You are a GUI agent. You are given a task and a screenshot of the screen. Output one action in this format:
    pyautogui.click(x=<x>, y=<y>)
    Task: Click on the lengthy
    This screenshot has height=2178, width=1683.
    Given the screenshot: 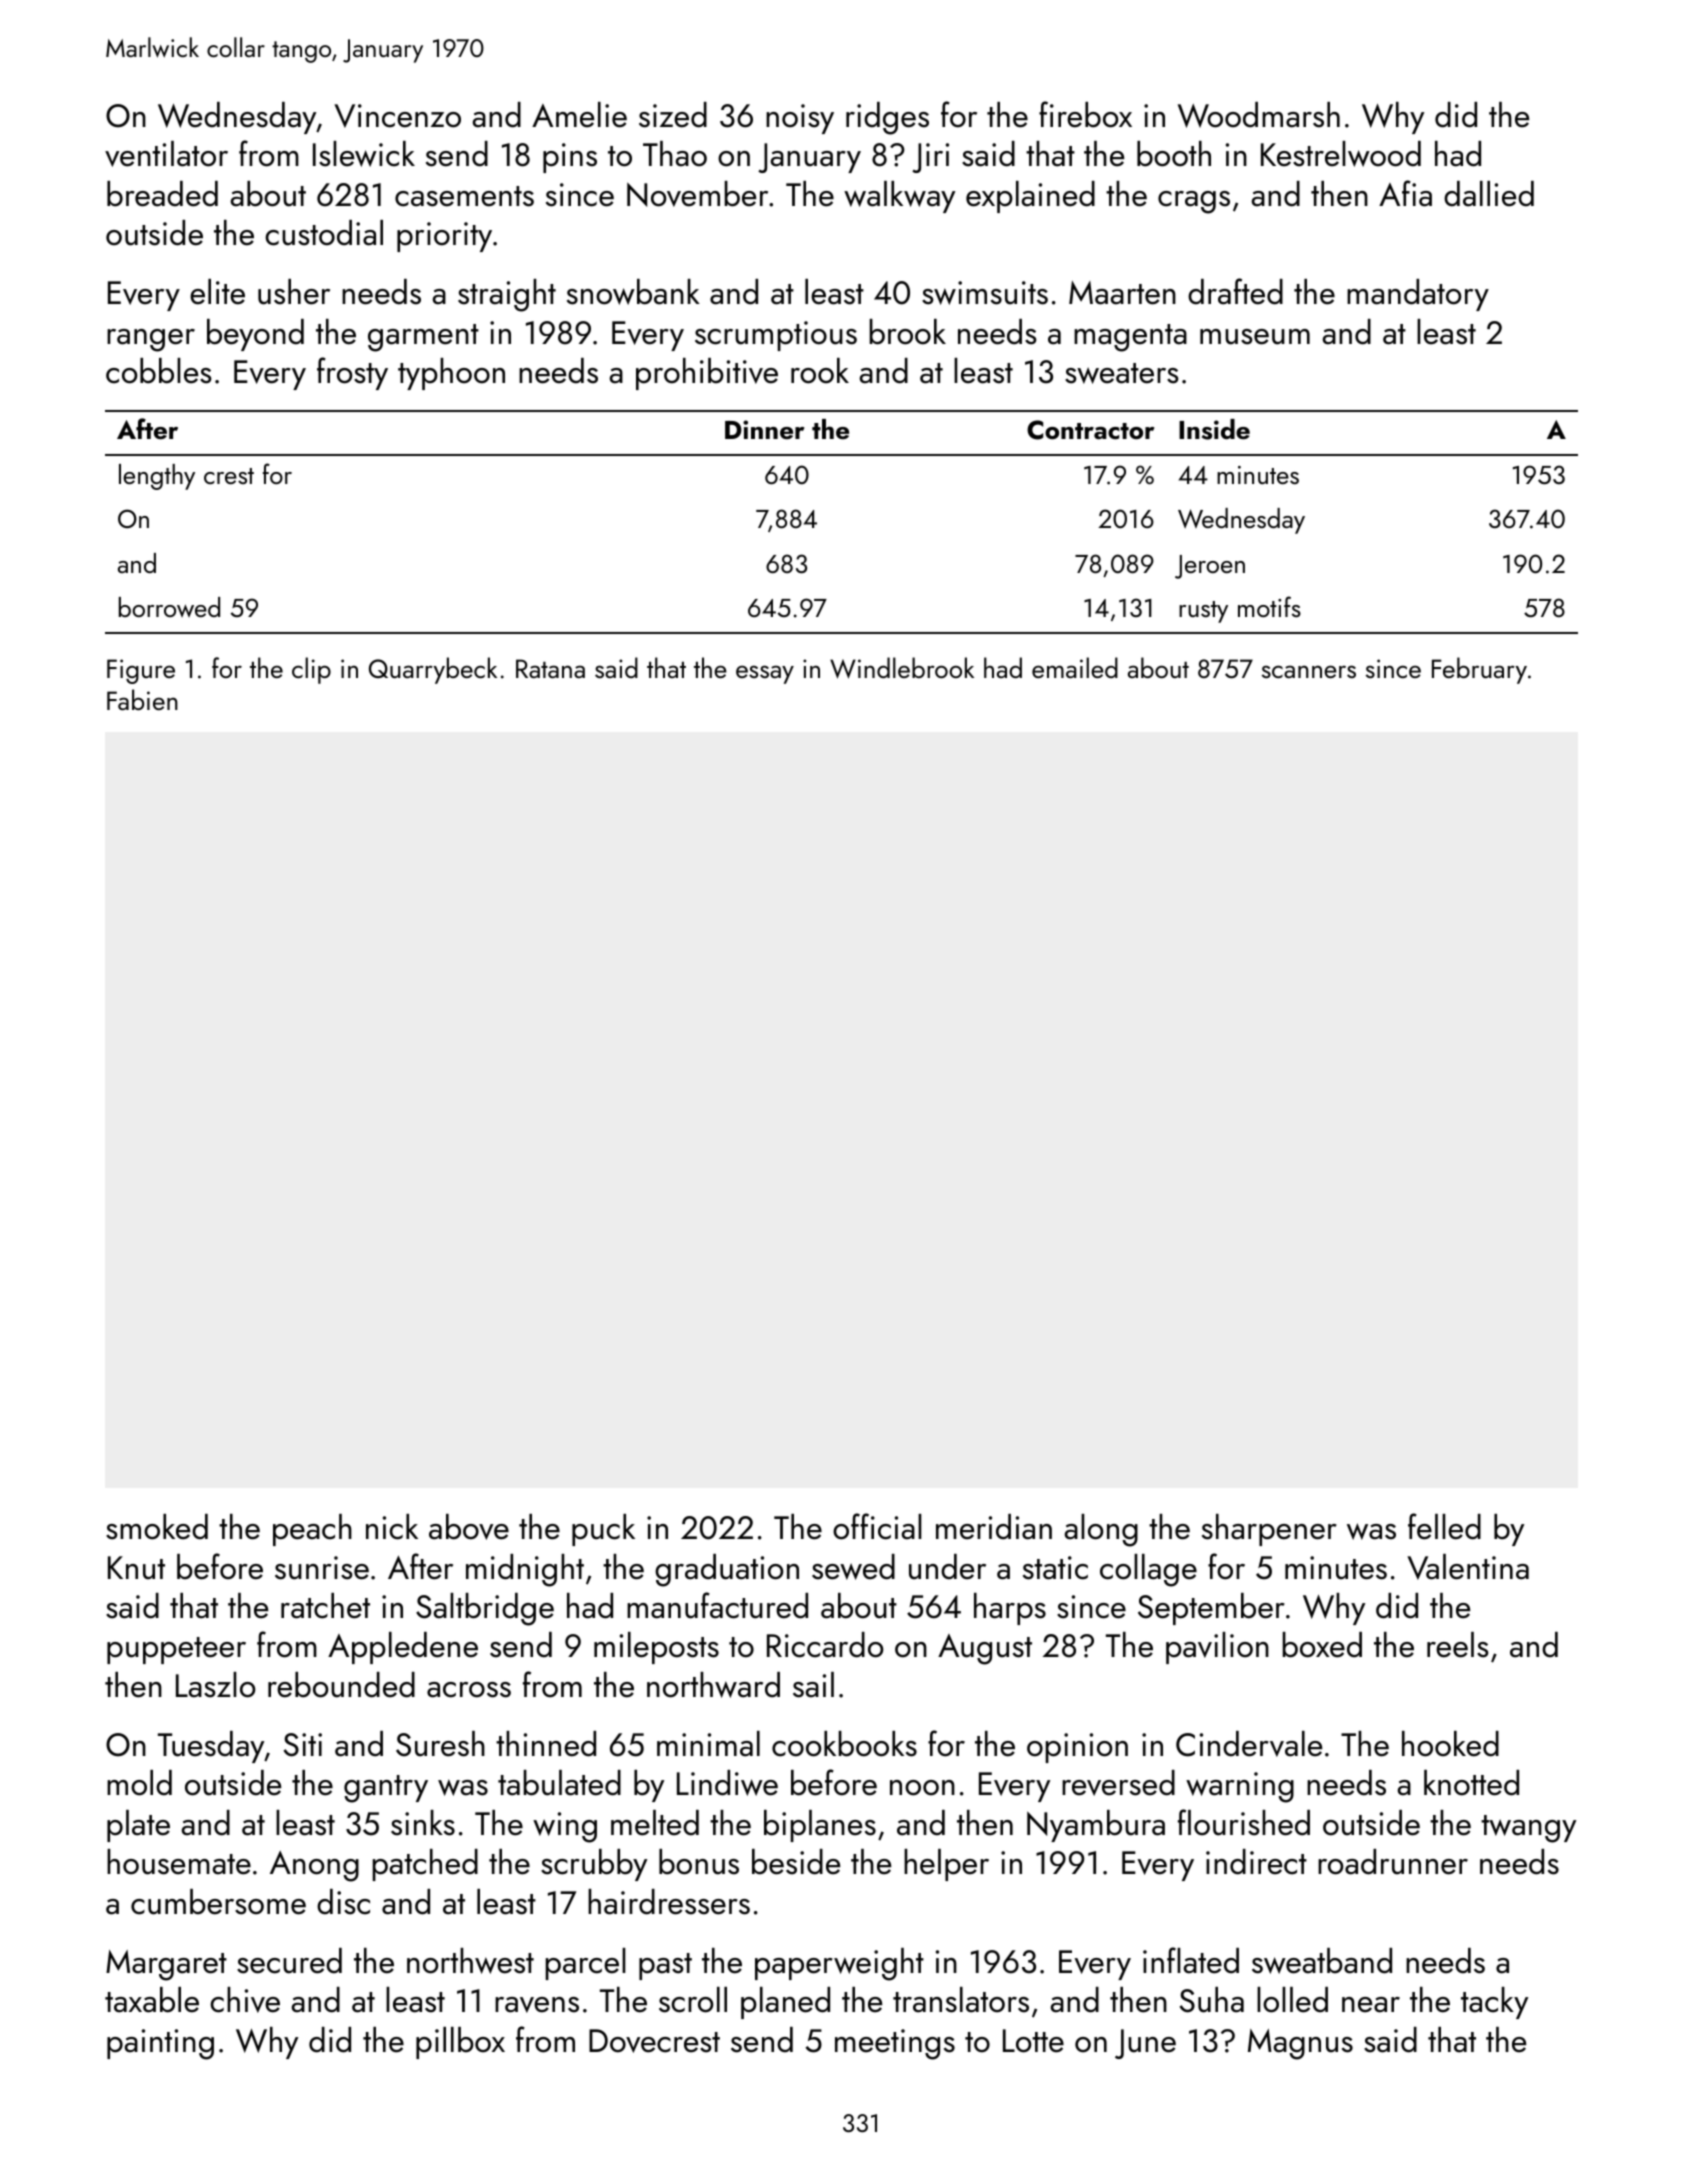 What is the action you would take?
    pyautogui.click(x=157, y=477)
